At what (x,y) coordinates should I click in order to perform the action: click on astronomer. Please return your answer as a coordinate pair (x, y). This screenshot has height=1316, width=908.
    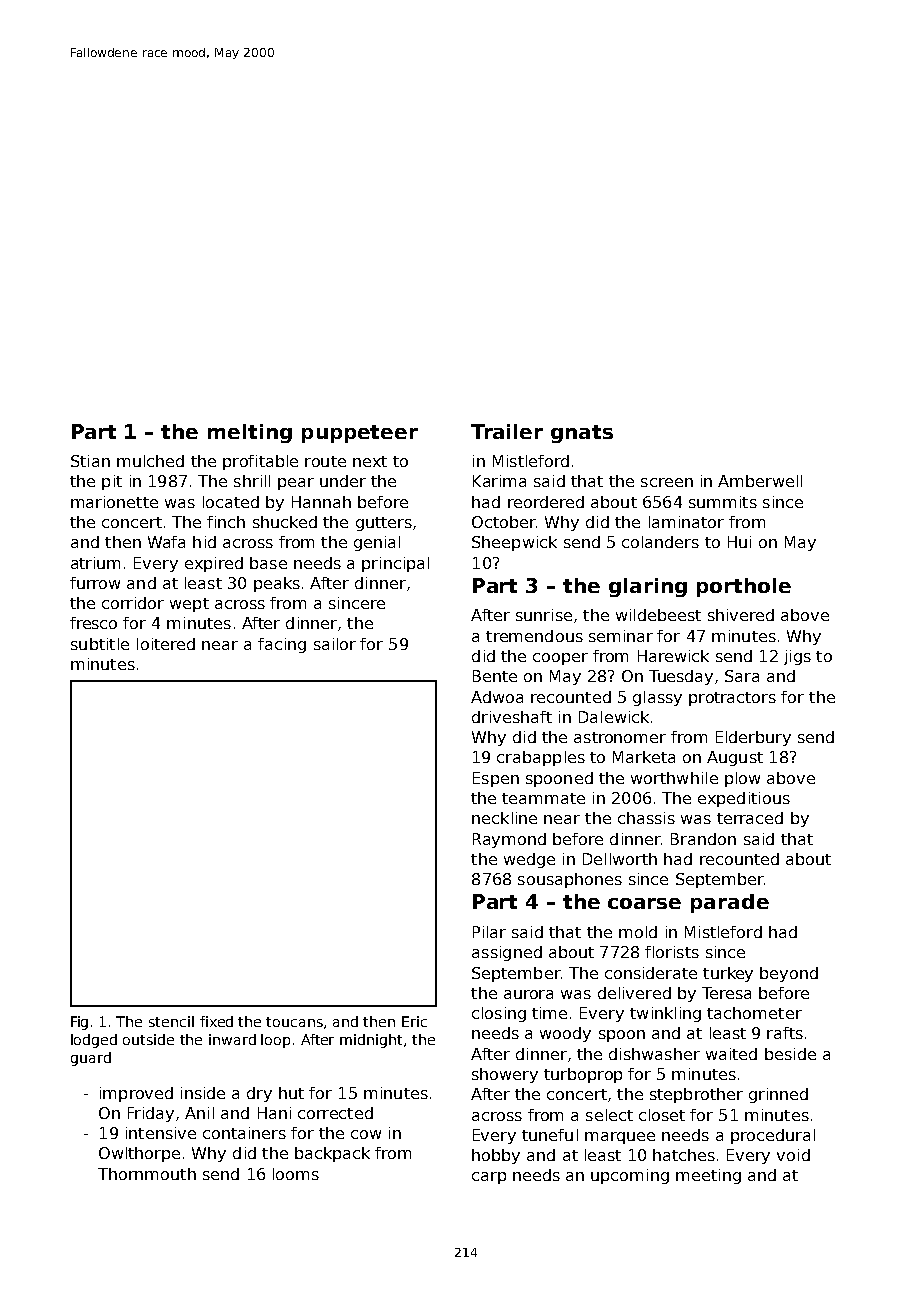
    Looking at the image, I should click on (620, 737).
